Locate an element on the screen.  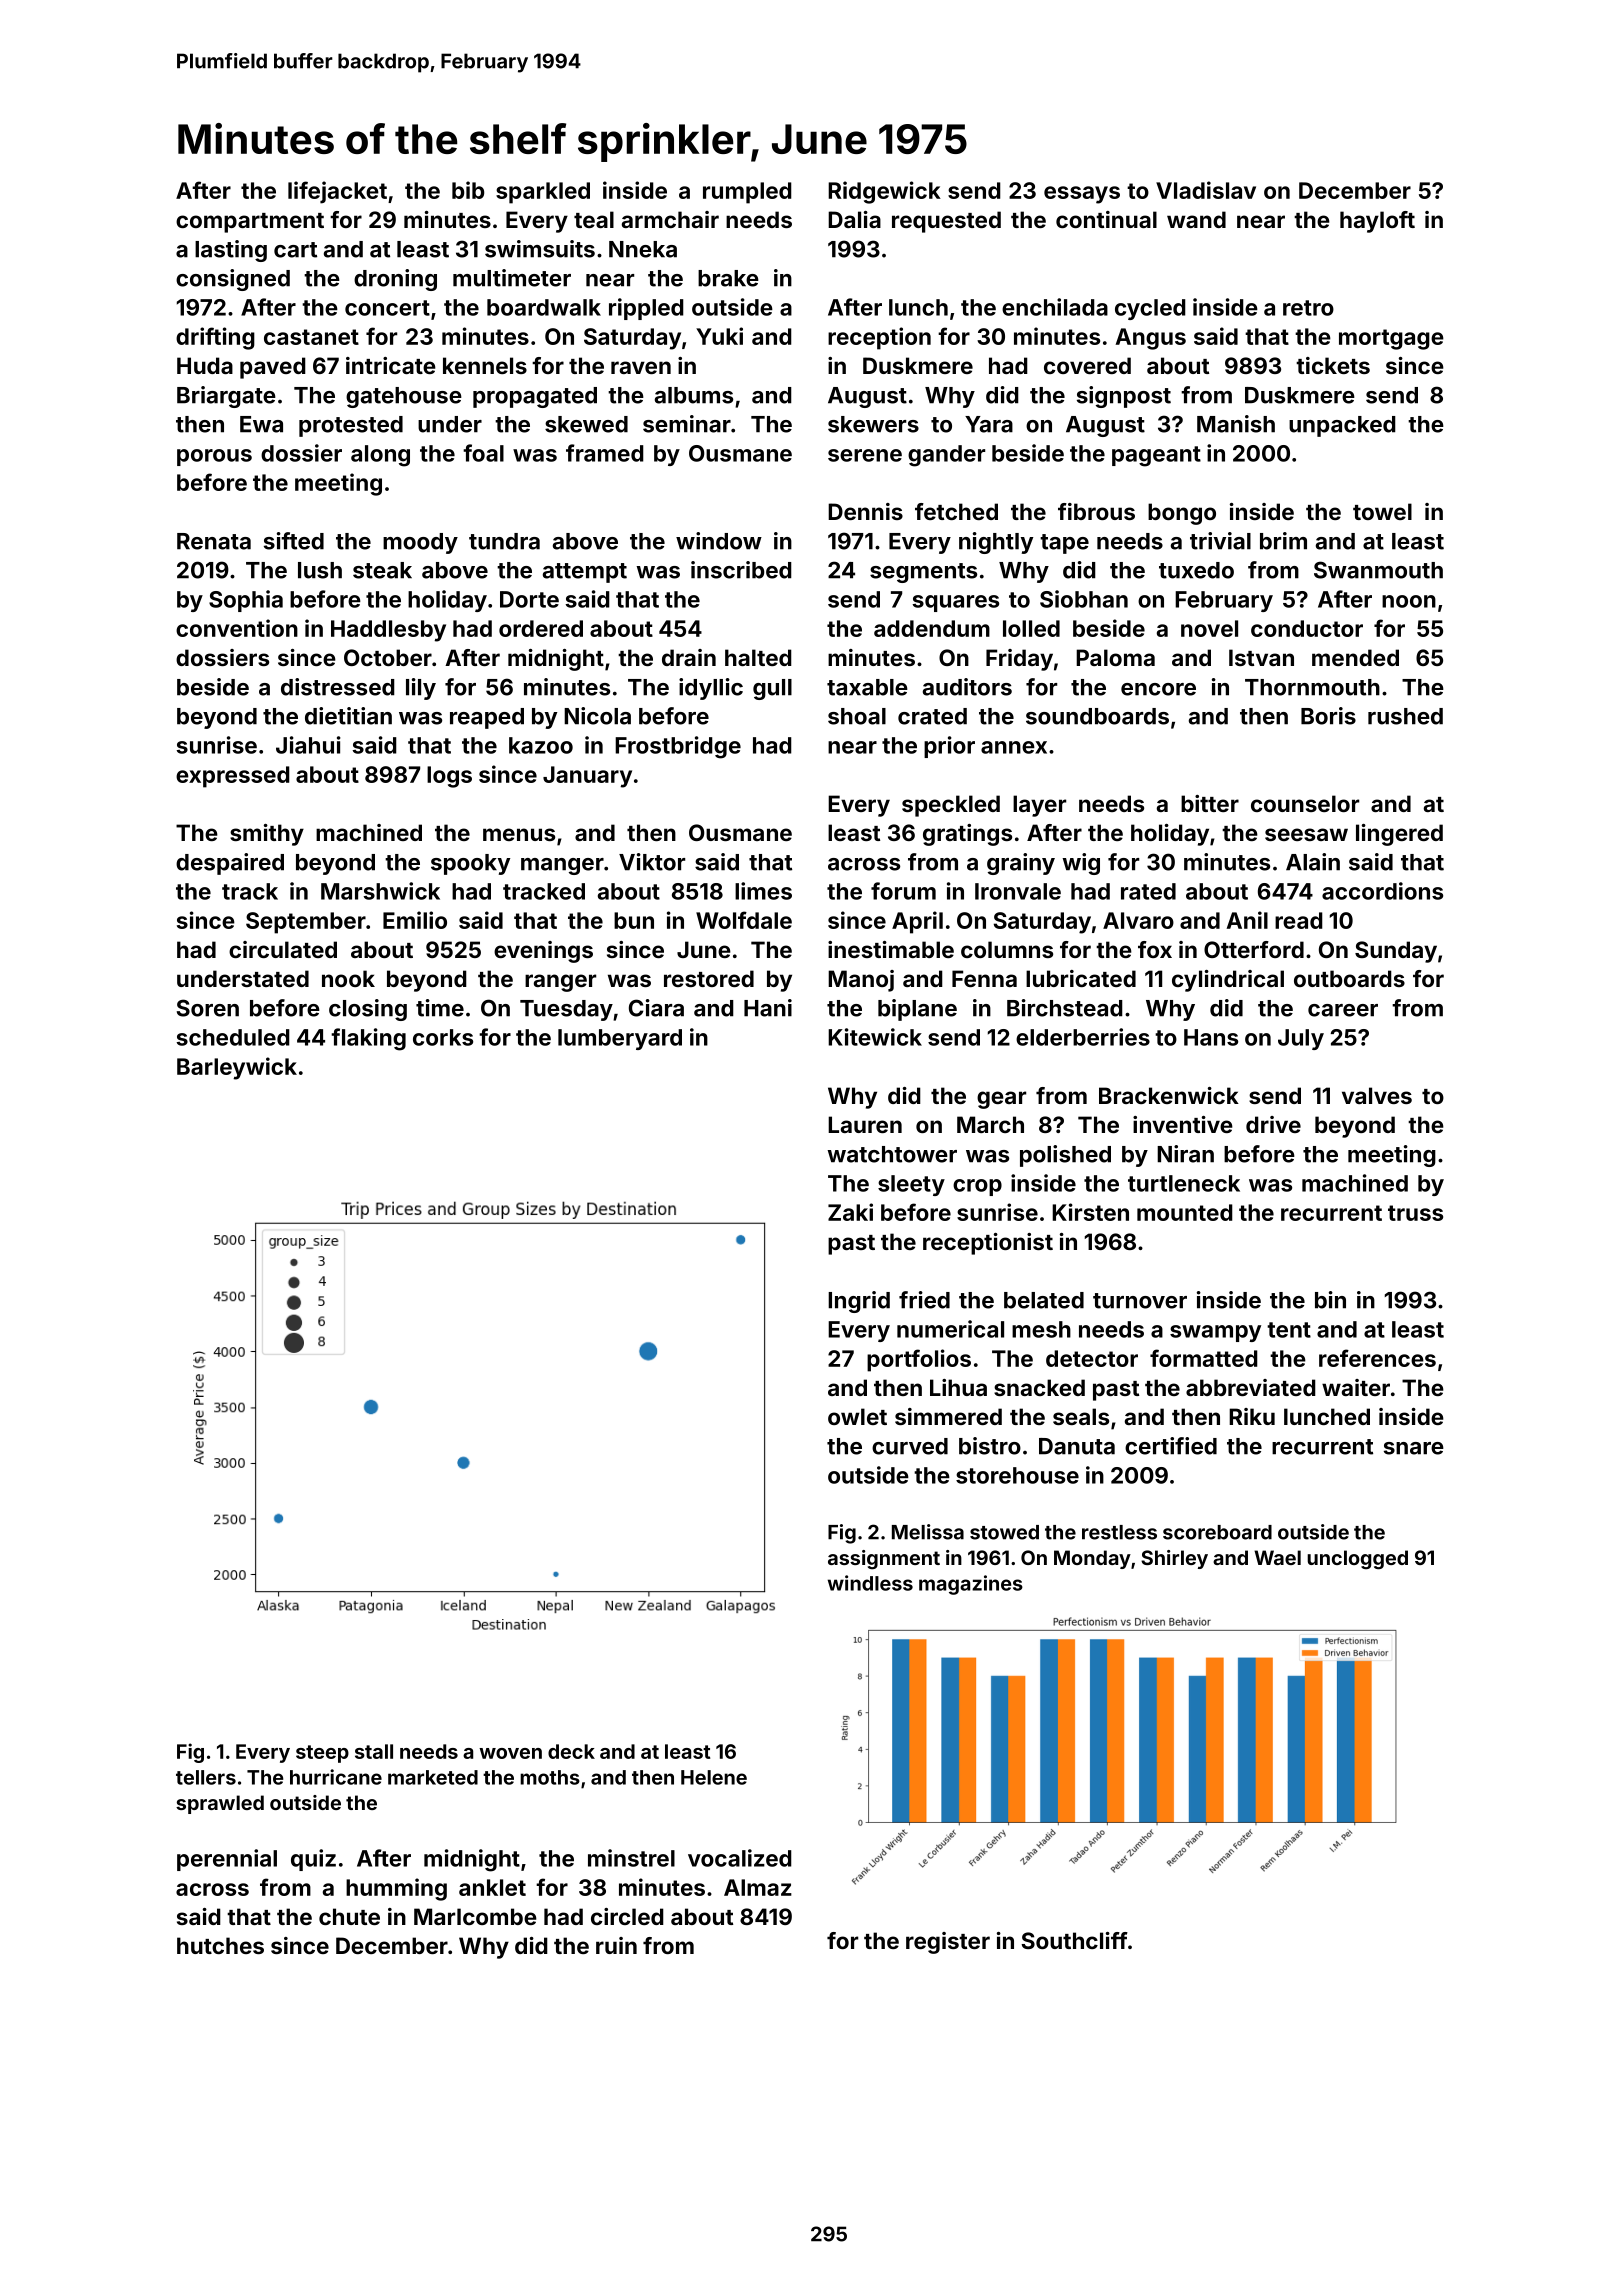
ruin is located at coordinates (616, 1945).
